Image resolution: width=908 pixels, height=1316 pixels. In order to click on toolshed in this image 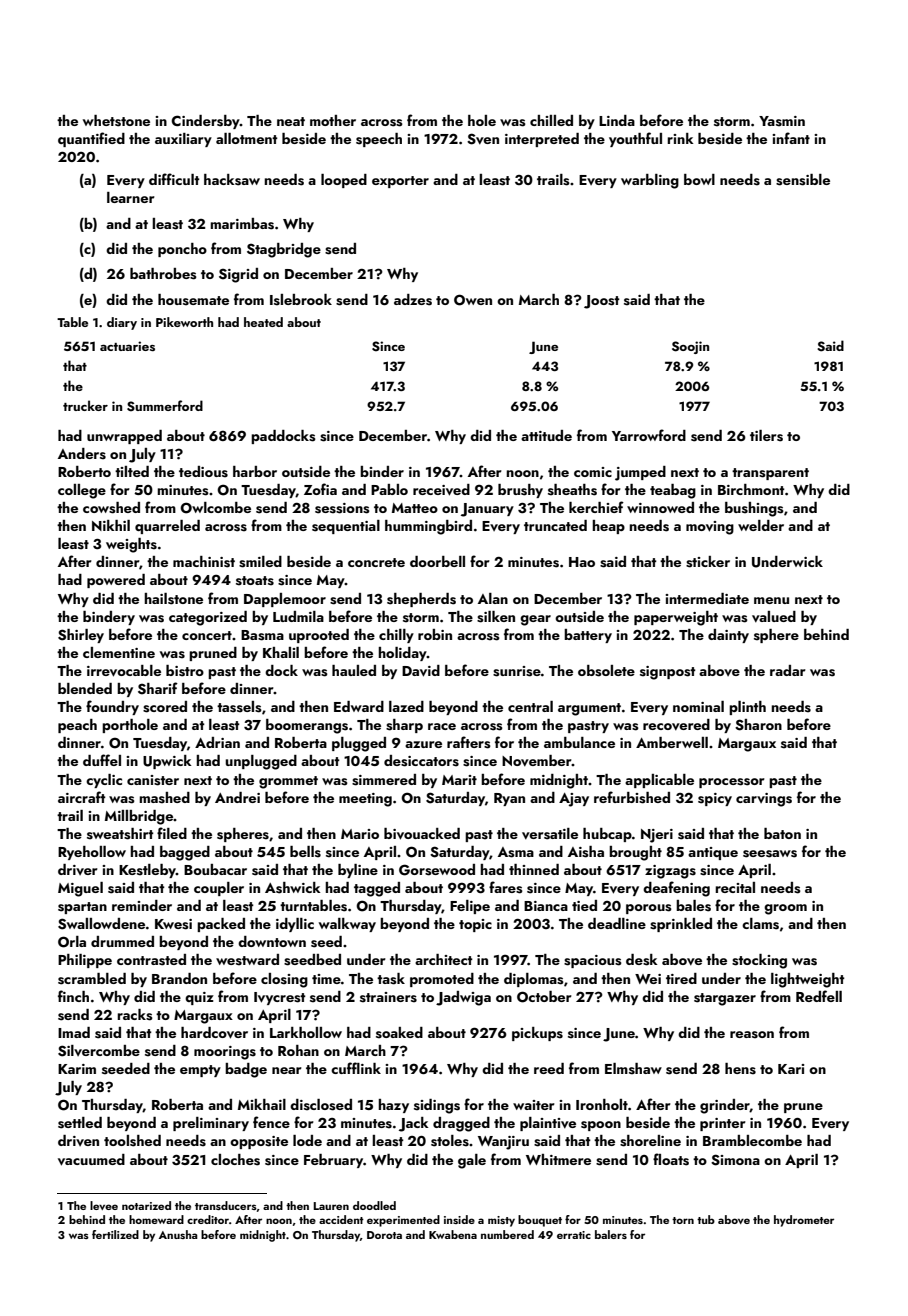, I will do `click(132, 1141)`.
